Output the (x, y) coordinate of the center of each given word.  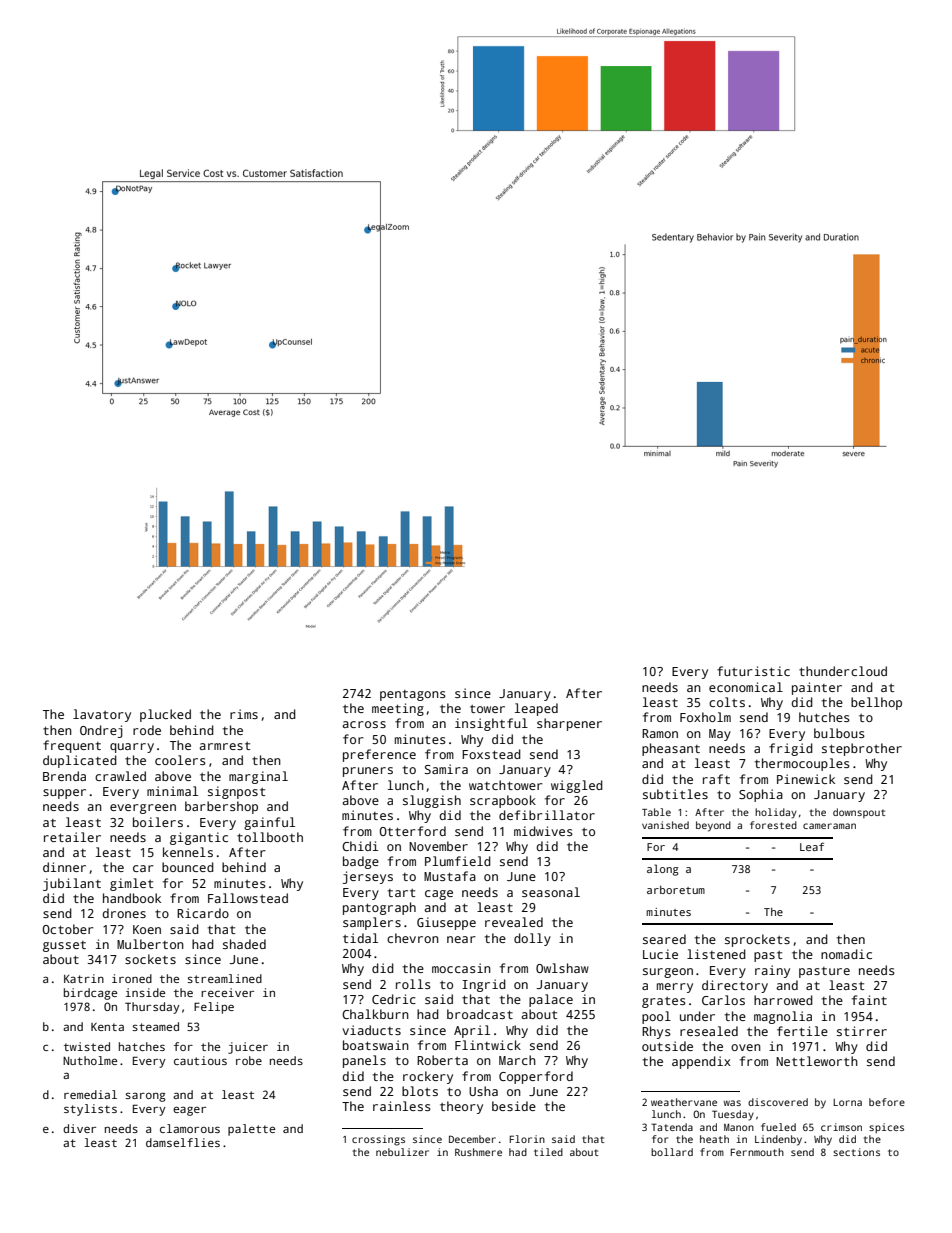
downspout (859, 813)
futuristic (753, 671)
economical (746, 687)
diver (79, 1128)
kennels (188, 852)
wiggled (577, 786)
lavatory (102, 715)
